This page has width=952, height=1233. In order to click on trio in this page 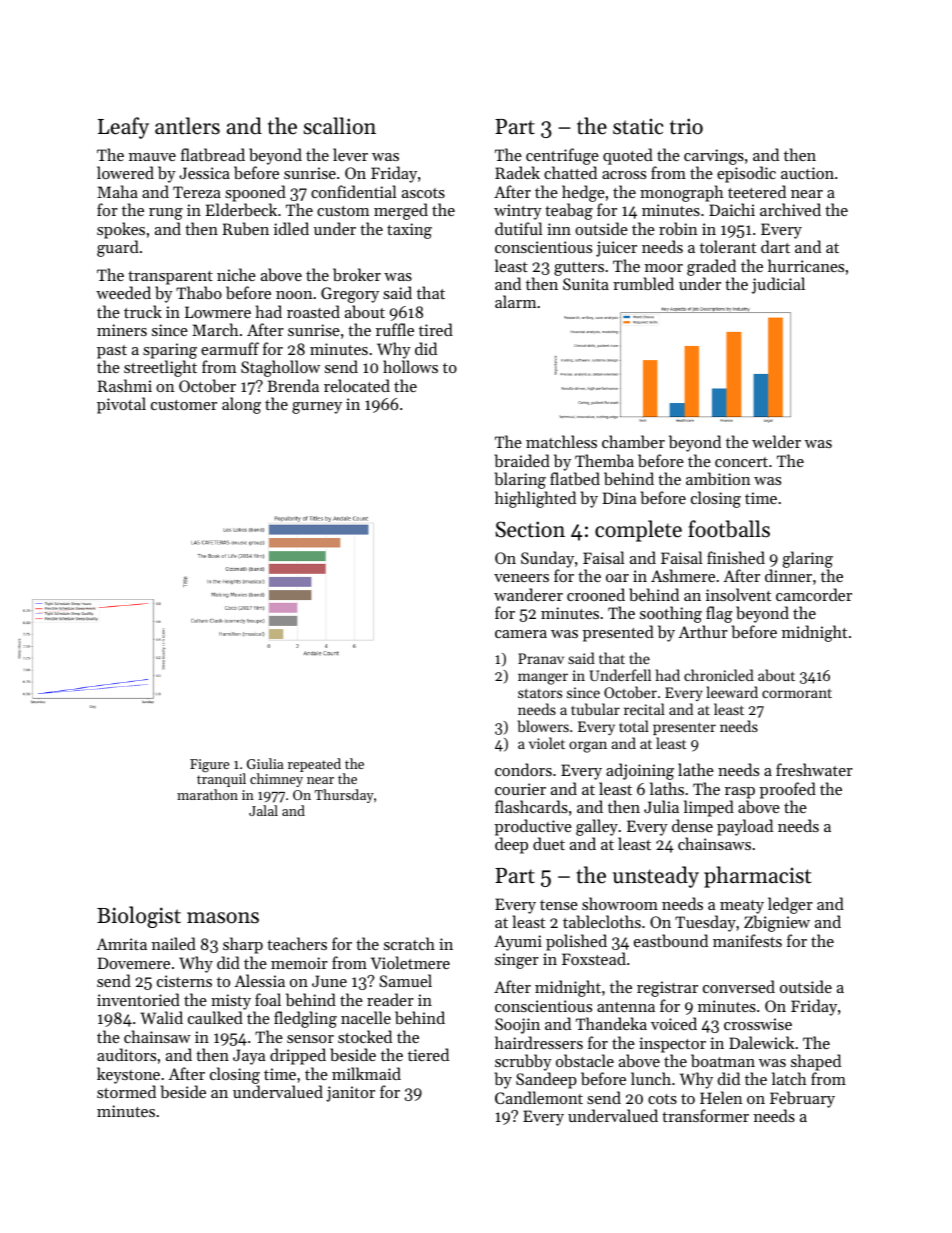, I will do `click(686, 126)`.
